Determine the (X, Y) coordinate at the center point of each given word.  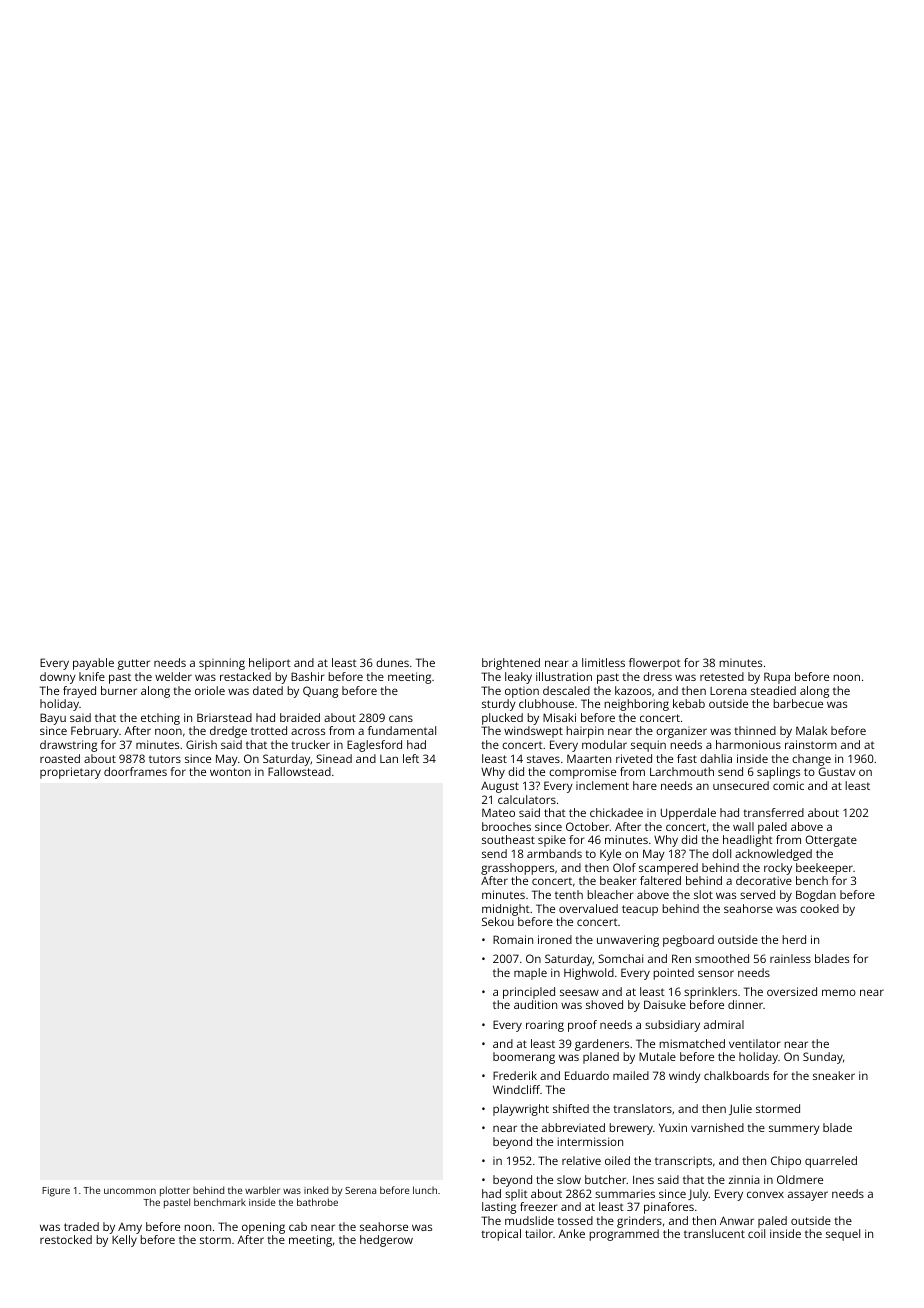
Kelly (124, 1241)
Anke (571, 1233)
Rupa (777, 678)
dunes (392, 662)
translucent (714, 1233)
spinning (222, 664)
